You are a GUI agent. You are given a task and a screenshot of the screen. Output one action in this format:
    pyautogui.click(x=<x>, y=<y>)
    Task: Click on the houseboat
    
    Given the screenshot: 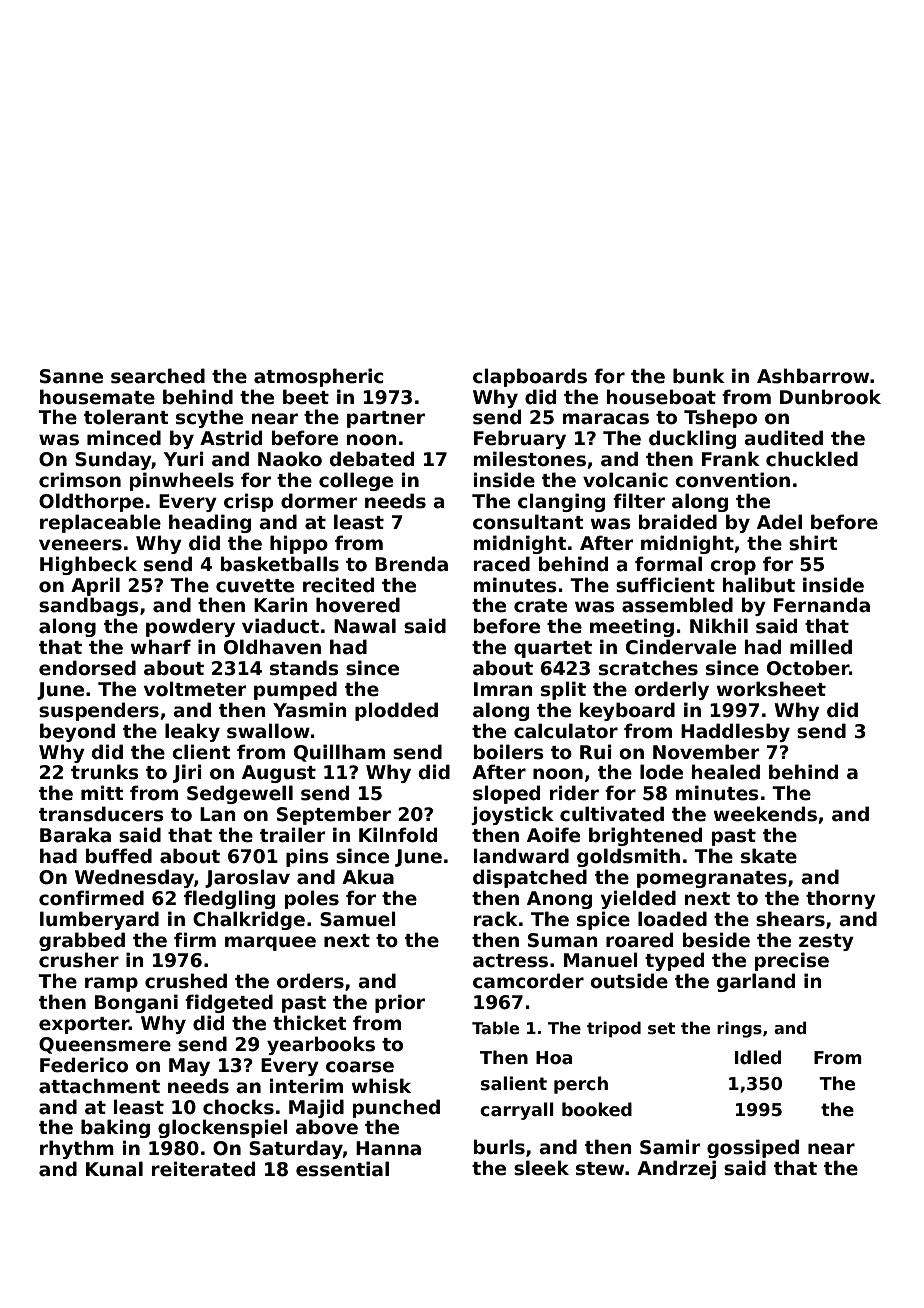 What is the action you would take?
    pyautogui.click(x=661, y=397)
